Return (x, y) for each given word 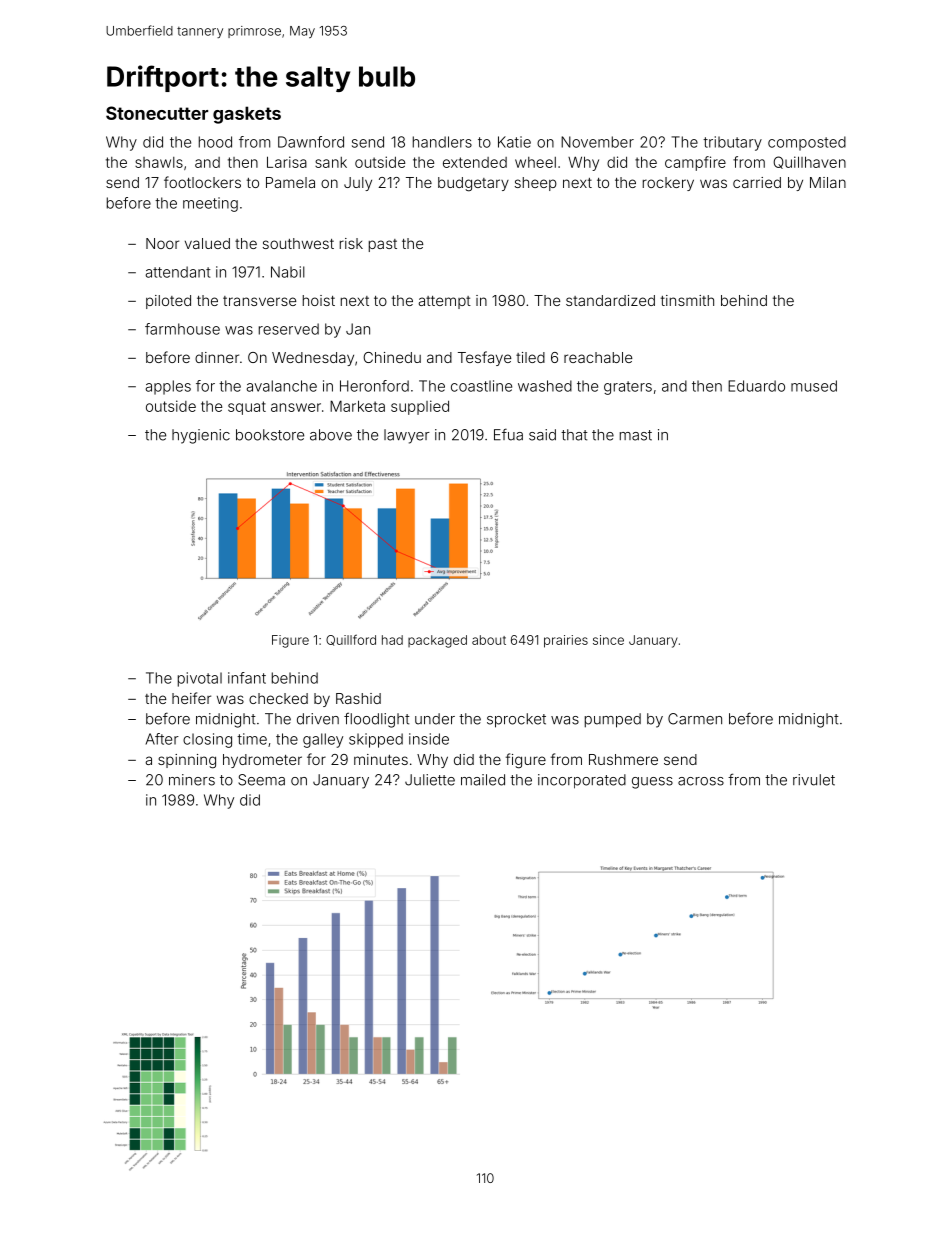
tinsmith (687, 300)
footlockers (202, 182)
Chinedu (392, 357)
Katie (514, 142)
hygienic (201, 436)
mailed (483, 780)
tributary (732, 143)
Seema (261, 780)
